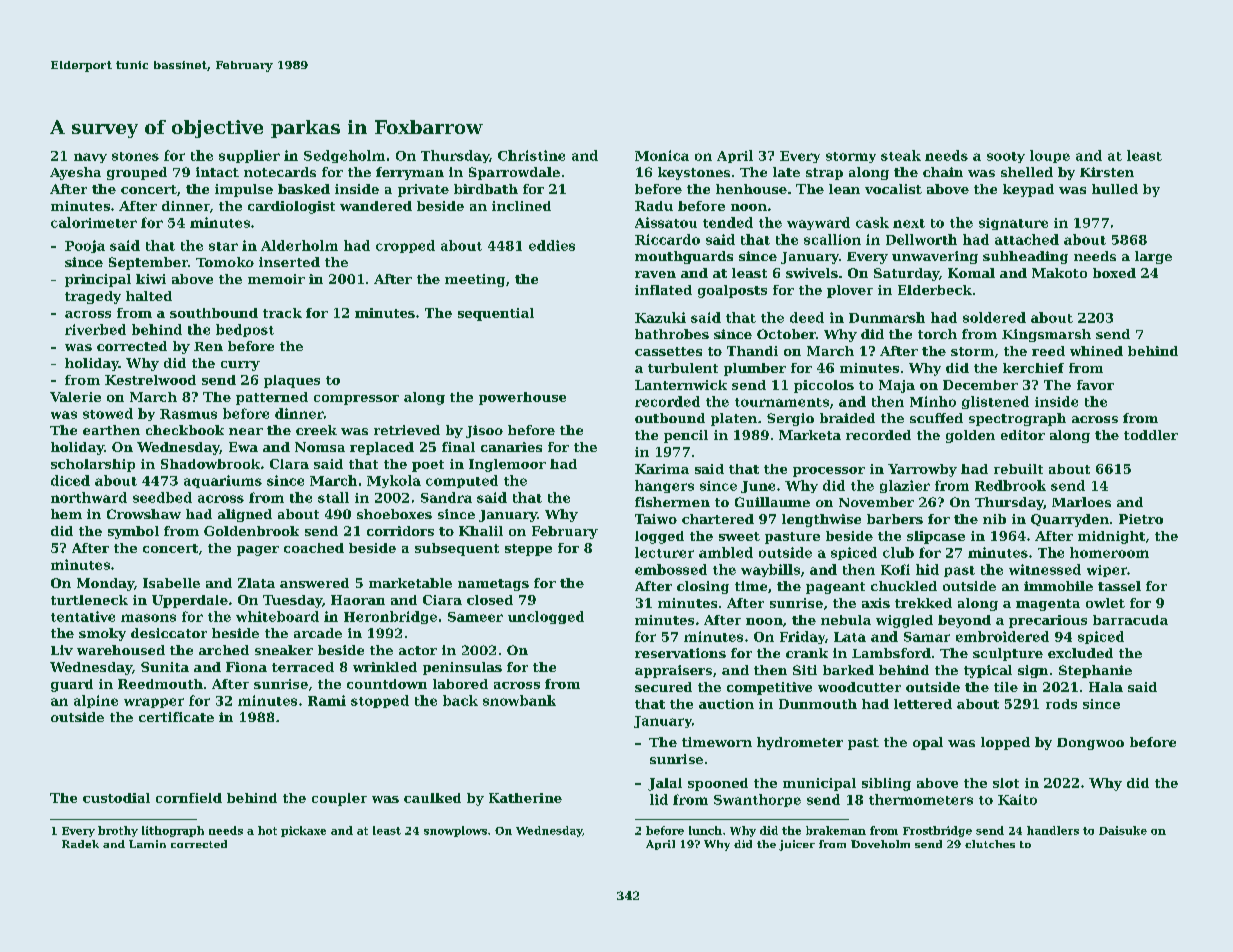 The width and height of the image is (1233, 952). Describe the element at coordinates (672, 502) in the image. I see `fishermen` at that location.
